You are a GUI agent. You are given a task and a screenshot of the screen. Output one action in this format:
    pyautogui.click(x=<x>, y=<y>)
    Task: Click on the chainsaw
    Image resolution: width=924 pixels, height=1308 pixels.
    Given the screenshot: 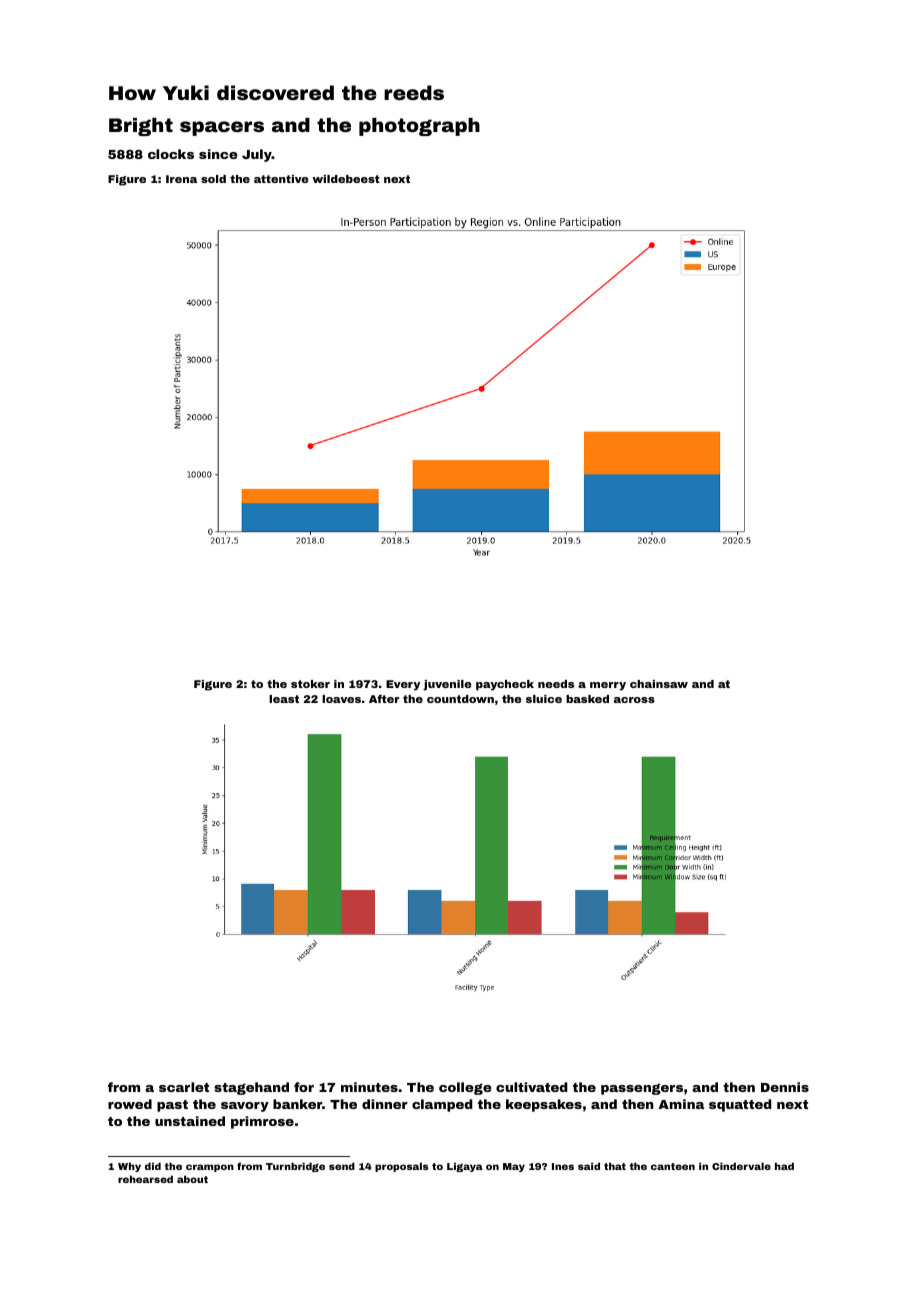 What is the action you would take?
    pyautogui.click(x=659, y=684)
